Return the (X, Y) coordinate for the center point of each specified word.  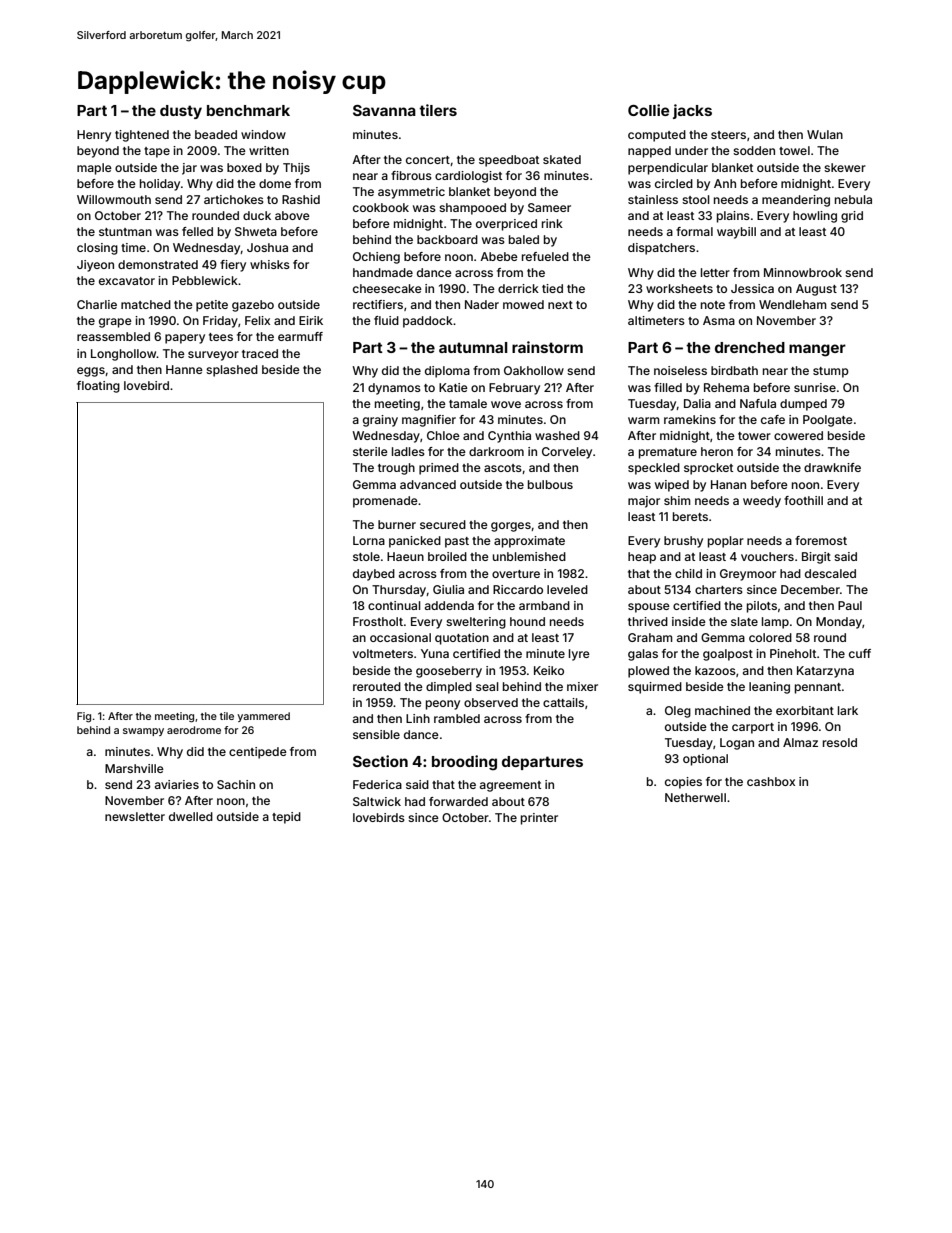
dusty (181, 112)
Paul (850, 605)
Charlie (97, 304)
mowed (523, 304)
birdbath (734, 370)
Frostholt (378, 621)
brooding (464, 763)
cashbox (771, 781)
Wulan (825, 134)
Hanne (184, 369)
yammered (263, 717)
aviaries (177, 784)
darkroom (496, 451)
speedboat (509, 161)
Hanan (728, 484)
